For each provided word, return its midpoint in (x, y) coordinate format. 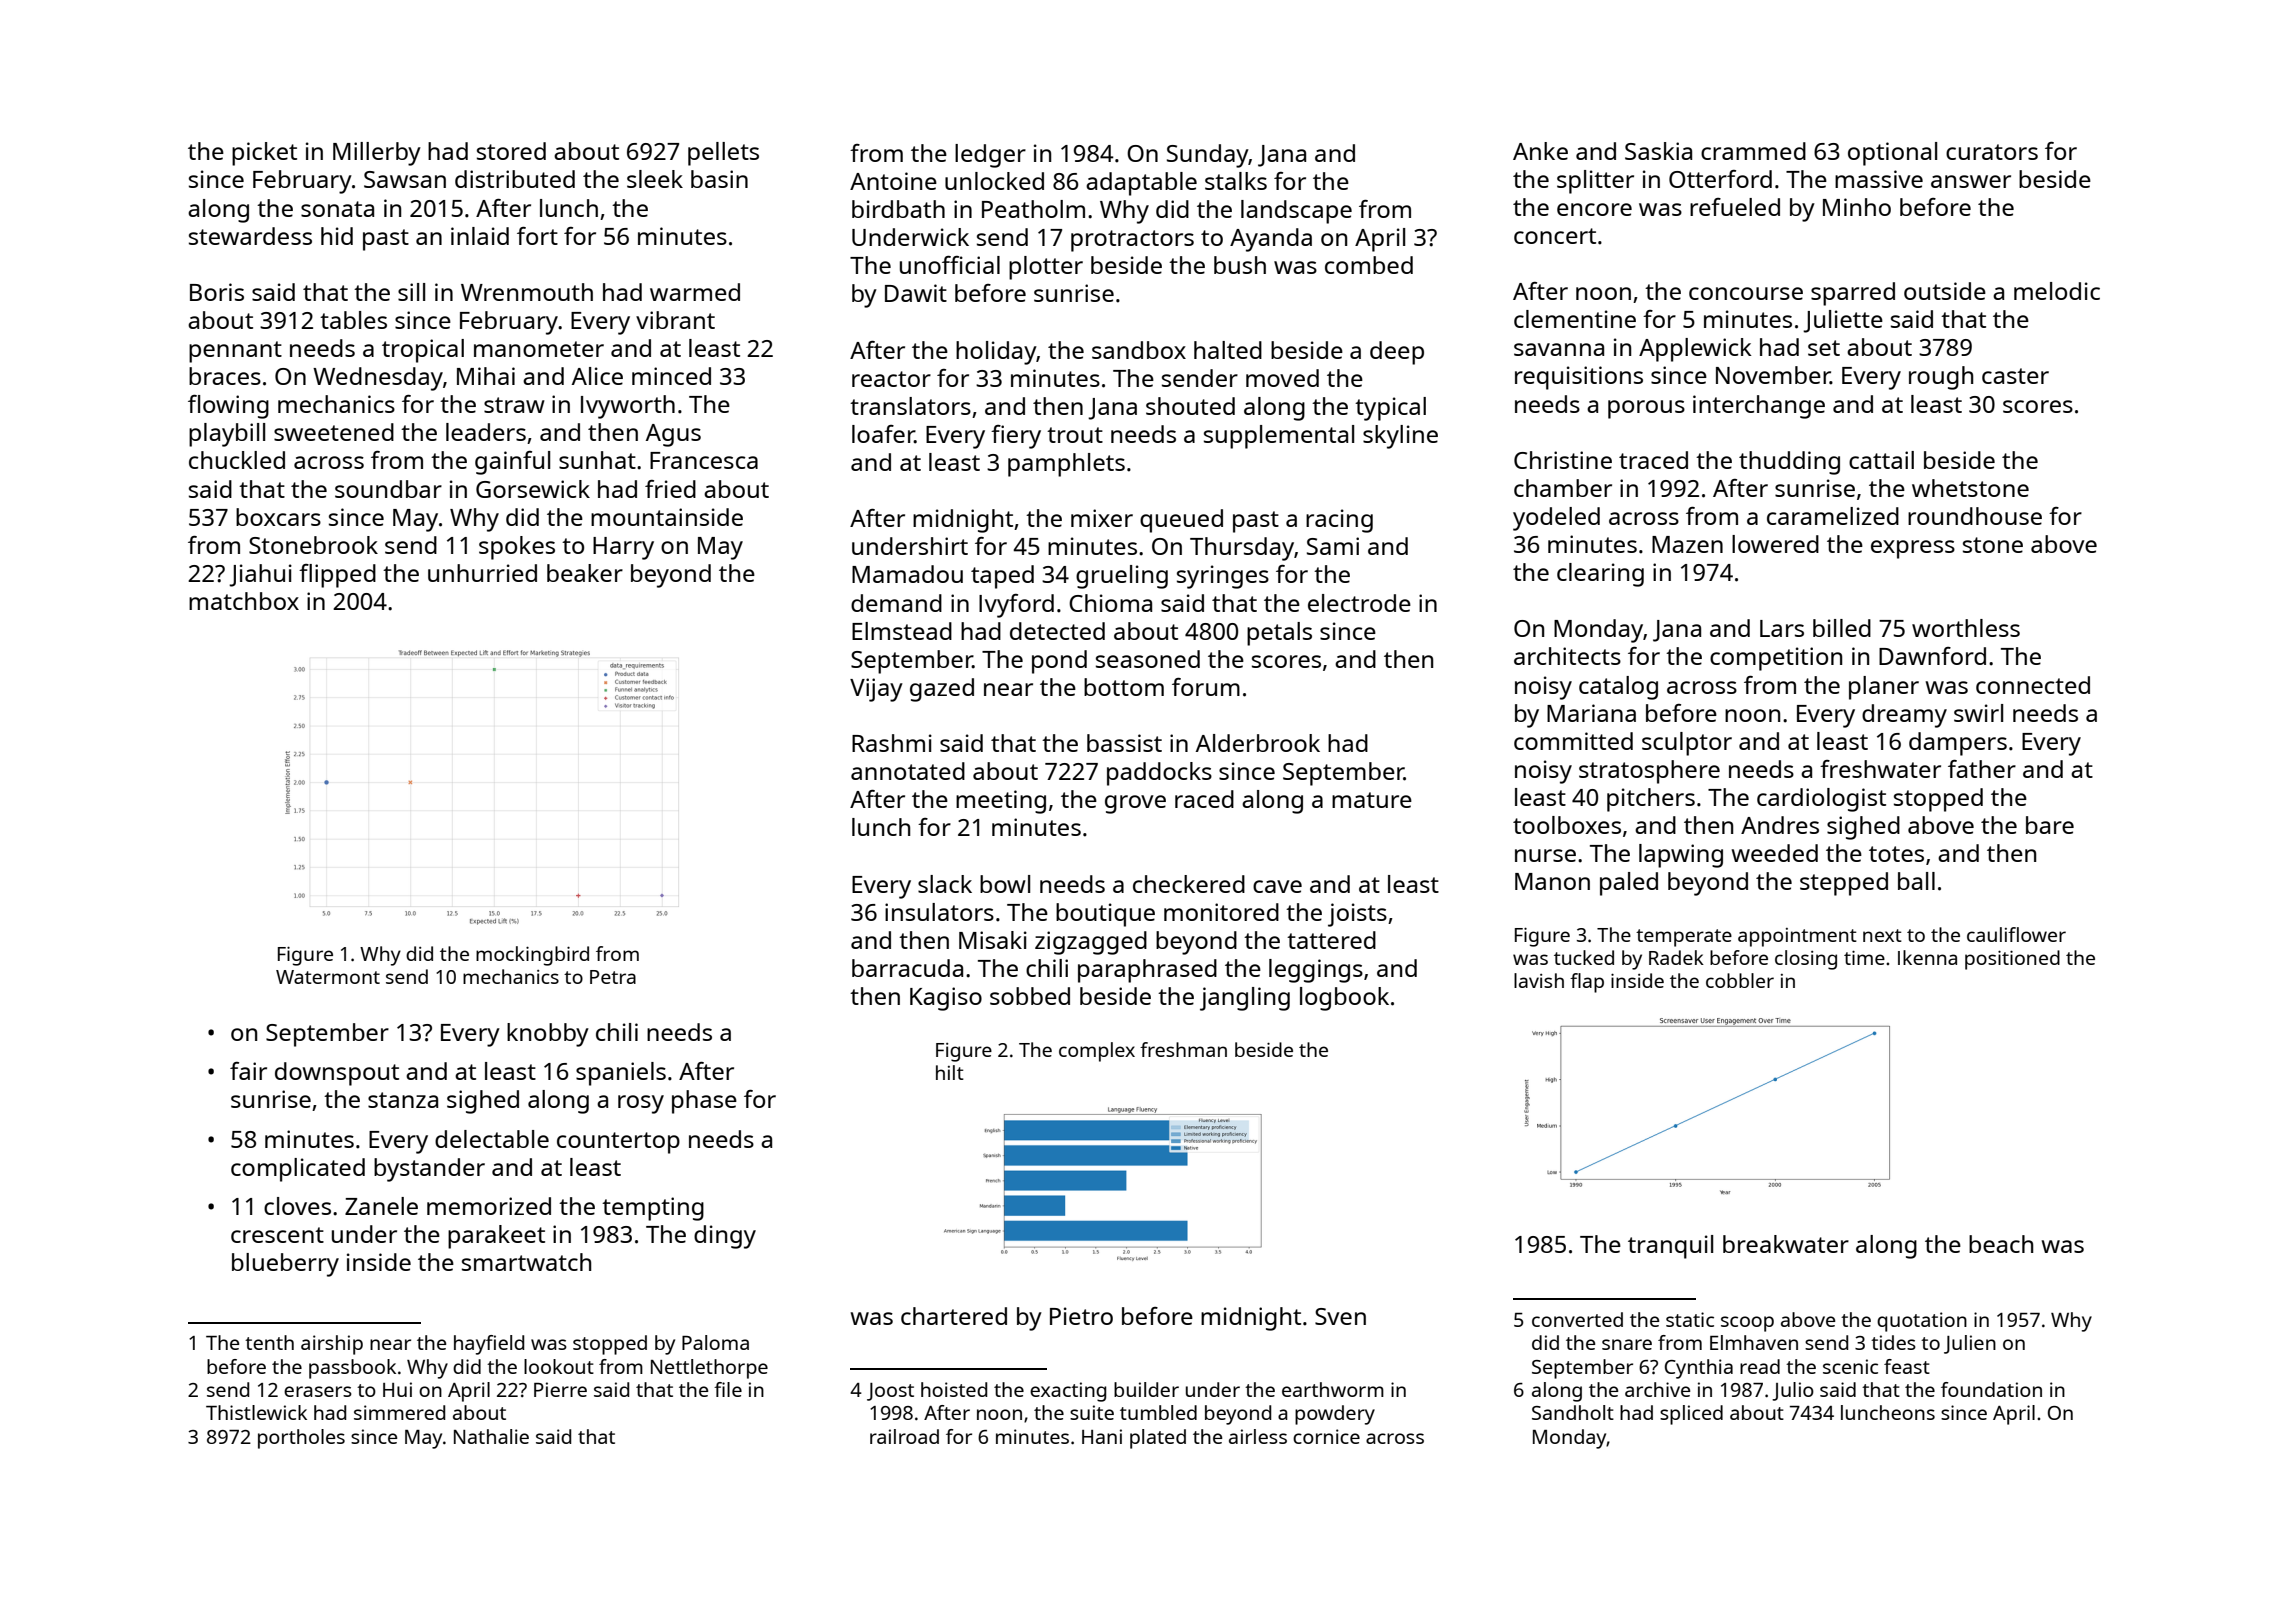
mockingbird (532, 956)
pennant (235, 352)
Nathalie (491, 1436)
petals (1279, 634)
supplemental (1279, 437)
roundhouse (1975, 516)
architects (1567, 656)
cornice (1326, 1436)
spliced (1691, 1415)
